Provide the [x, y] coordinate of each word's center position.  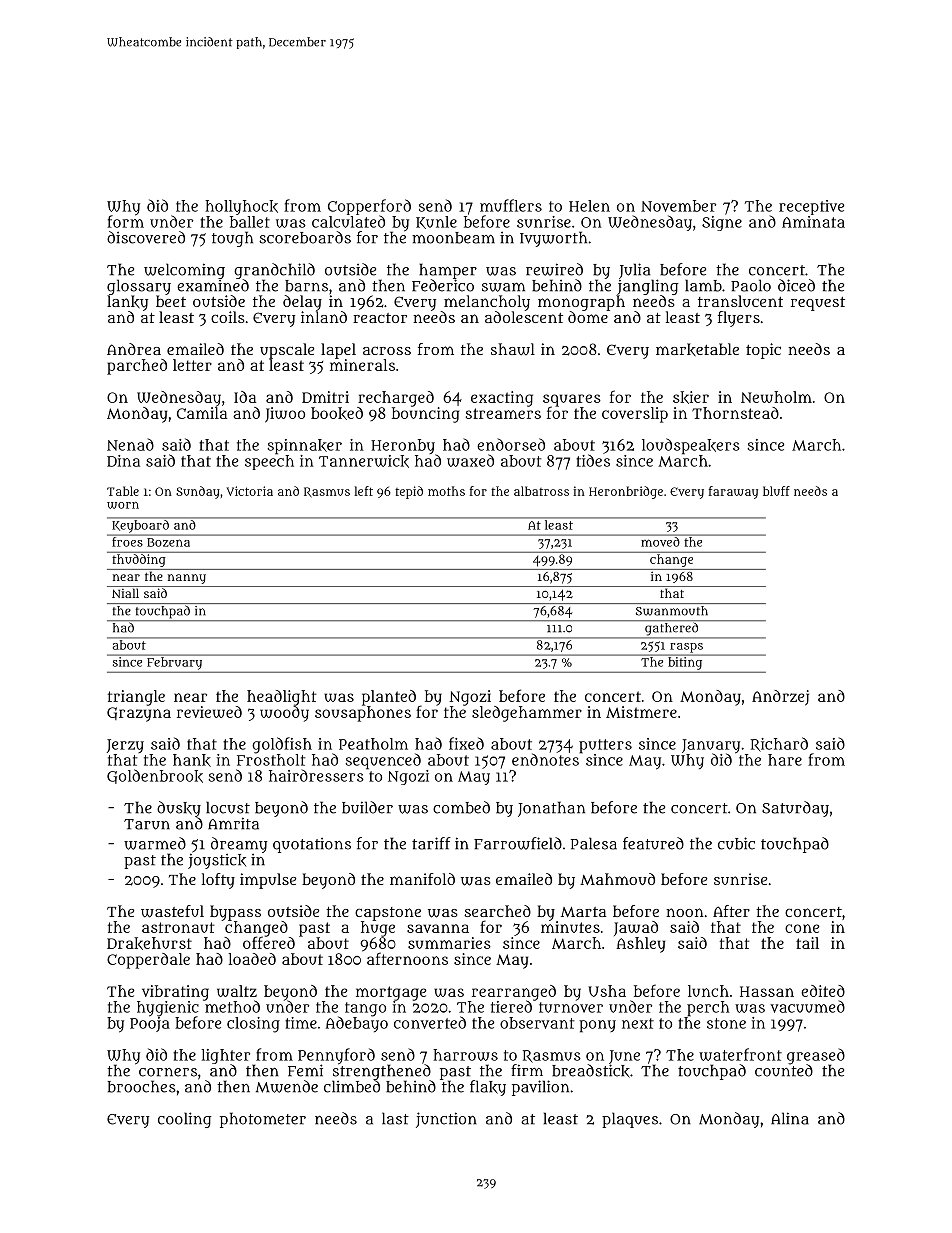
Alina [790, 1118]
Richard [779, 744]
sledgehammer [527, 714]
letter [192, 365]
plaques [630, 1120]
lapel [338, 351]
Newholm [776, 397]
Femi [305, 1070]
